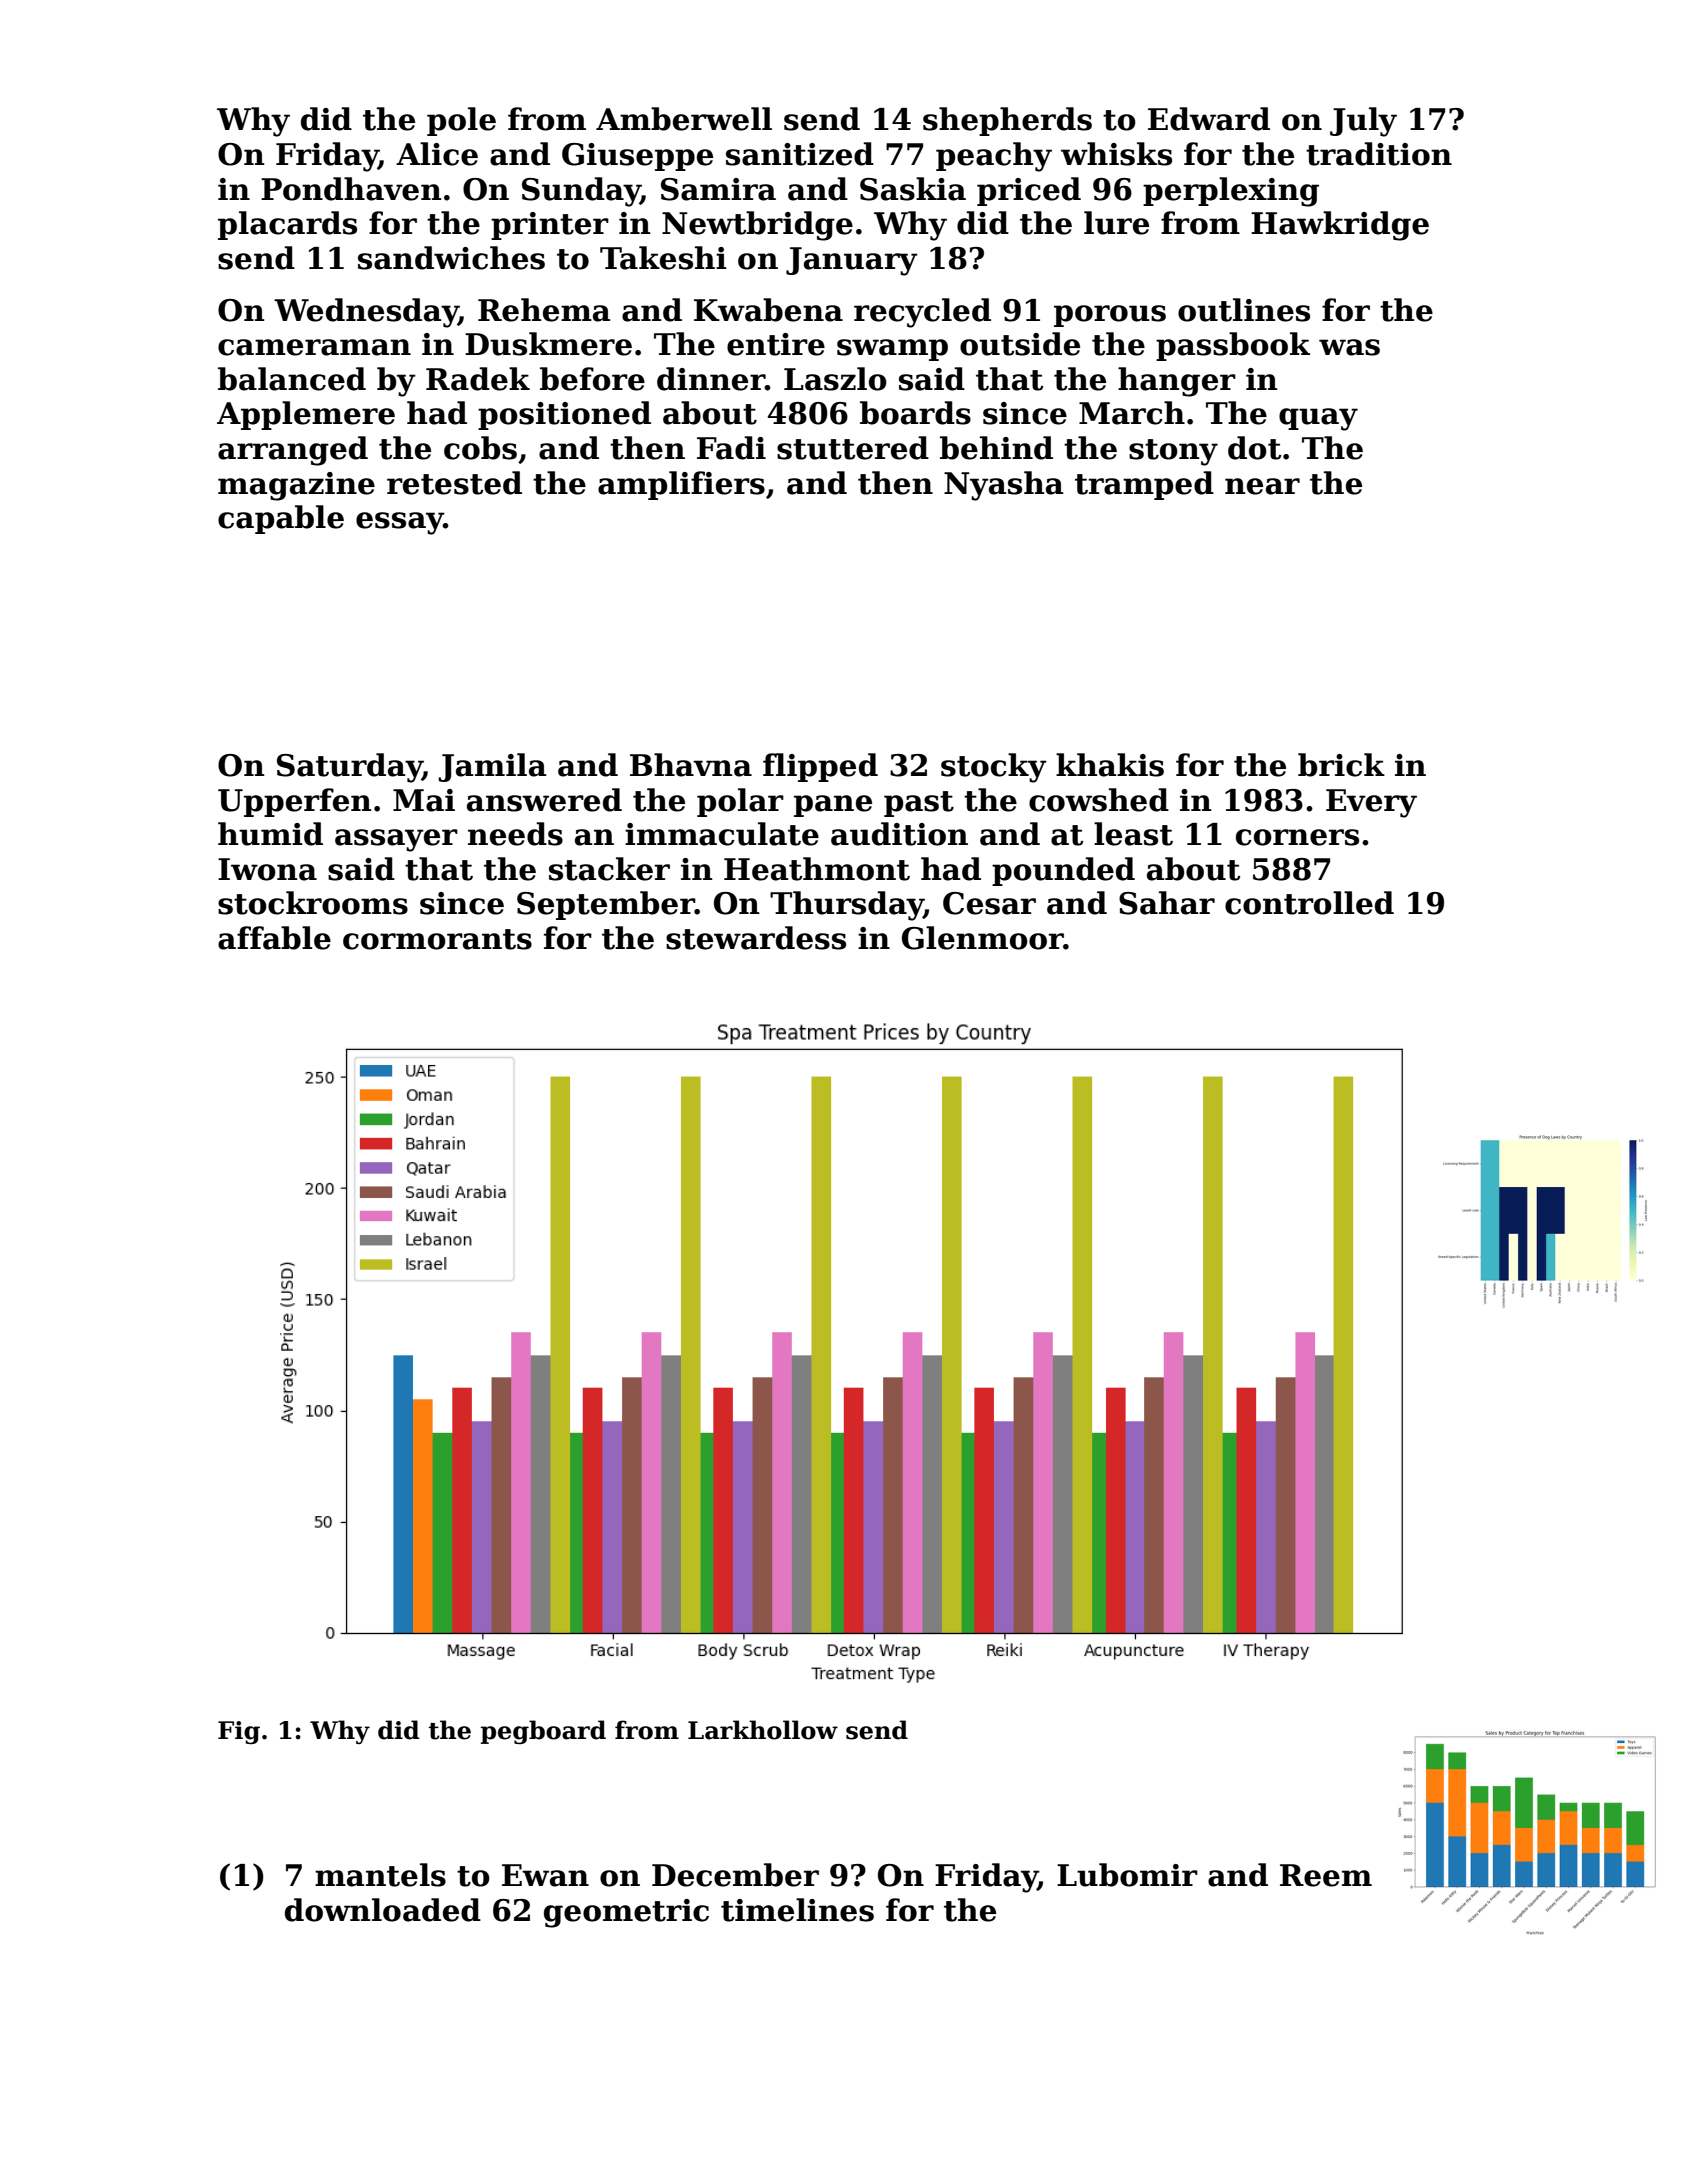 The width and height of the image is (1683, 2178). What do you see at coordinates (1326, 1875) in the image?
I see `Reem` at bounding box center [1326, 1875].
